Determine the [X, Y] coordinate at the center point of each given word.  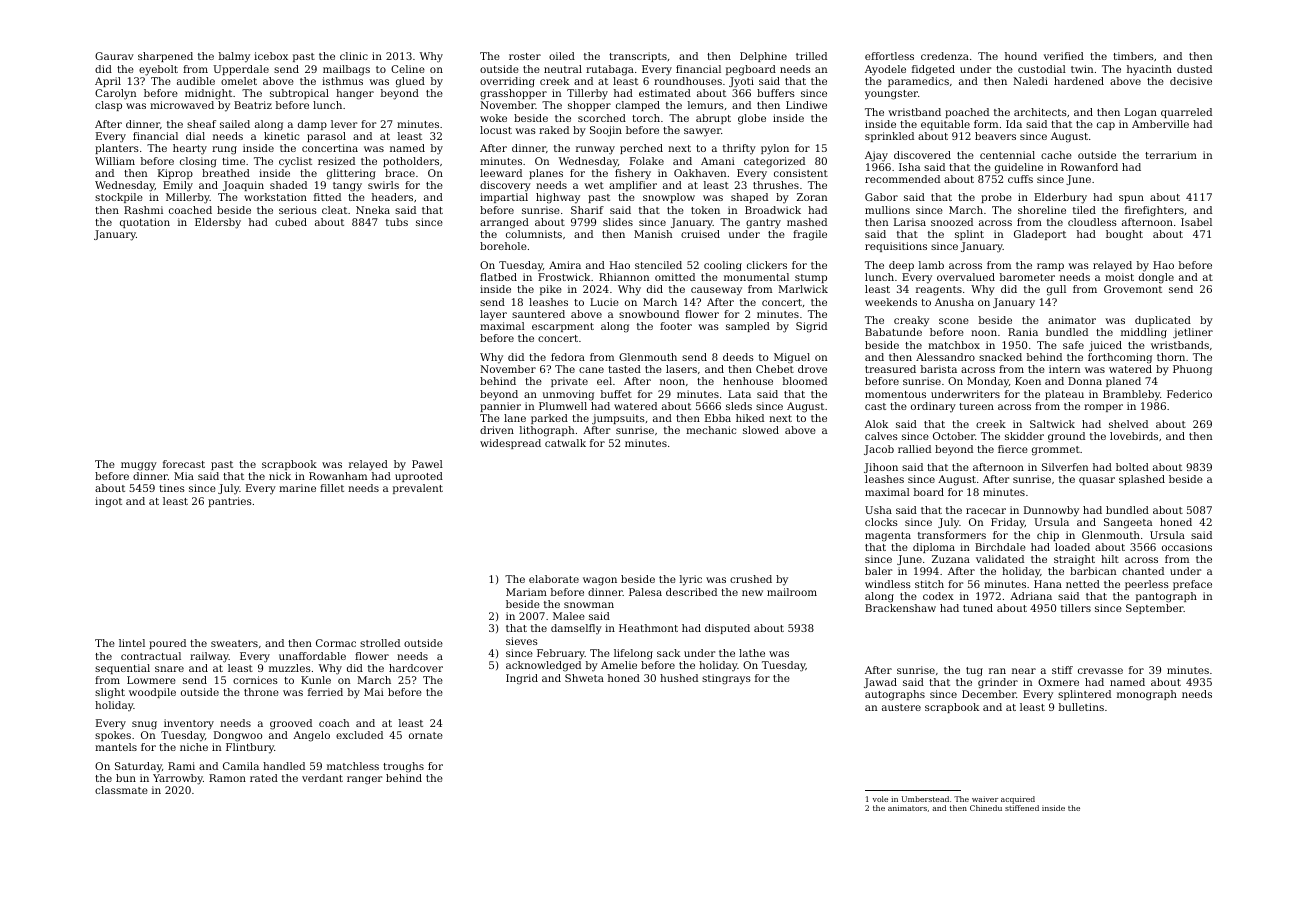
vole [880, 799]
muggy [139, 466]
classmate [121, 790]
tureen [976, 406]
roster [525, 56]
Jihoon [881, 468]
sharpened [165, 57]
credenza [945, 56]
